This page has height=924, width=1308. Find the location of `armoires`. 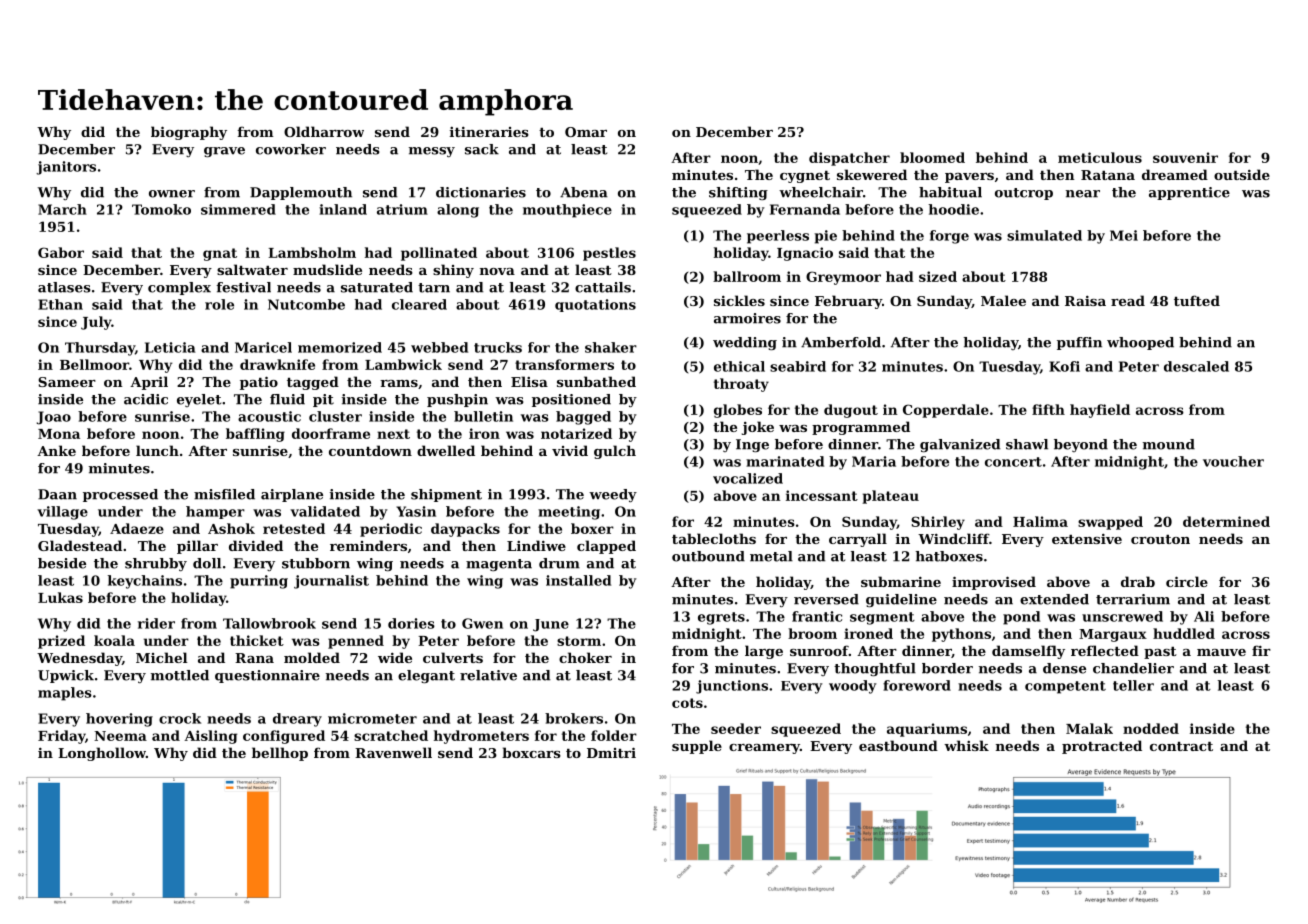

armoires is located at coordinates (747, 318).
